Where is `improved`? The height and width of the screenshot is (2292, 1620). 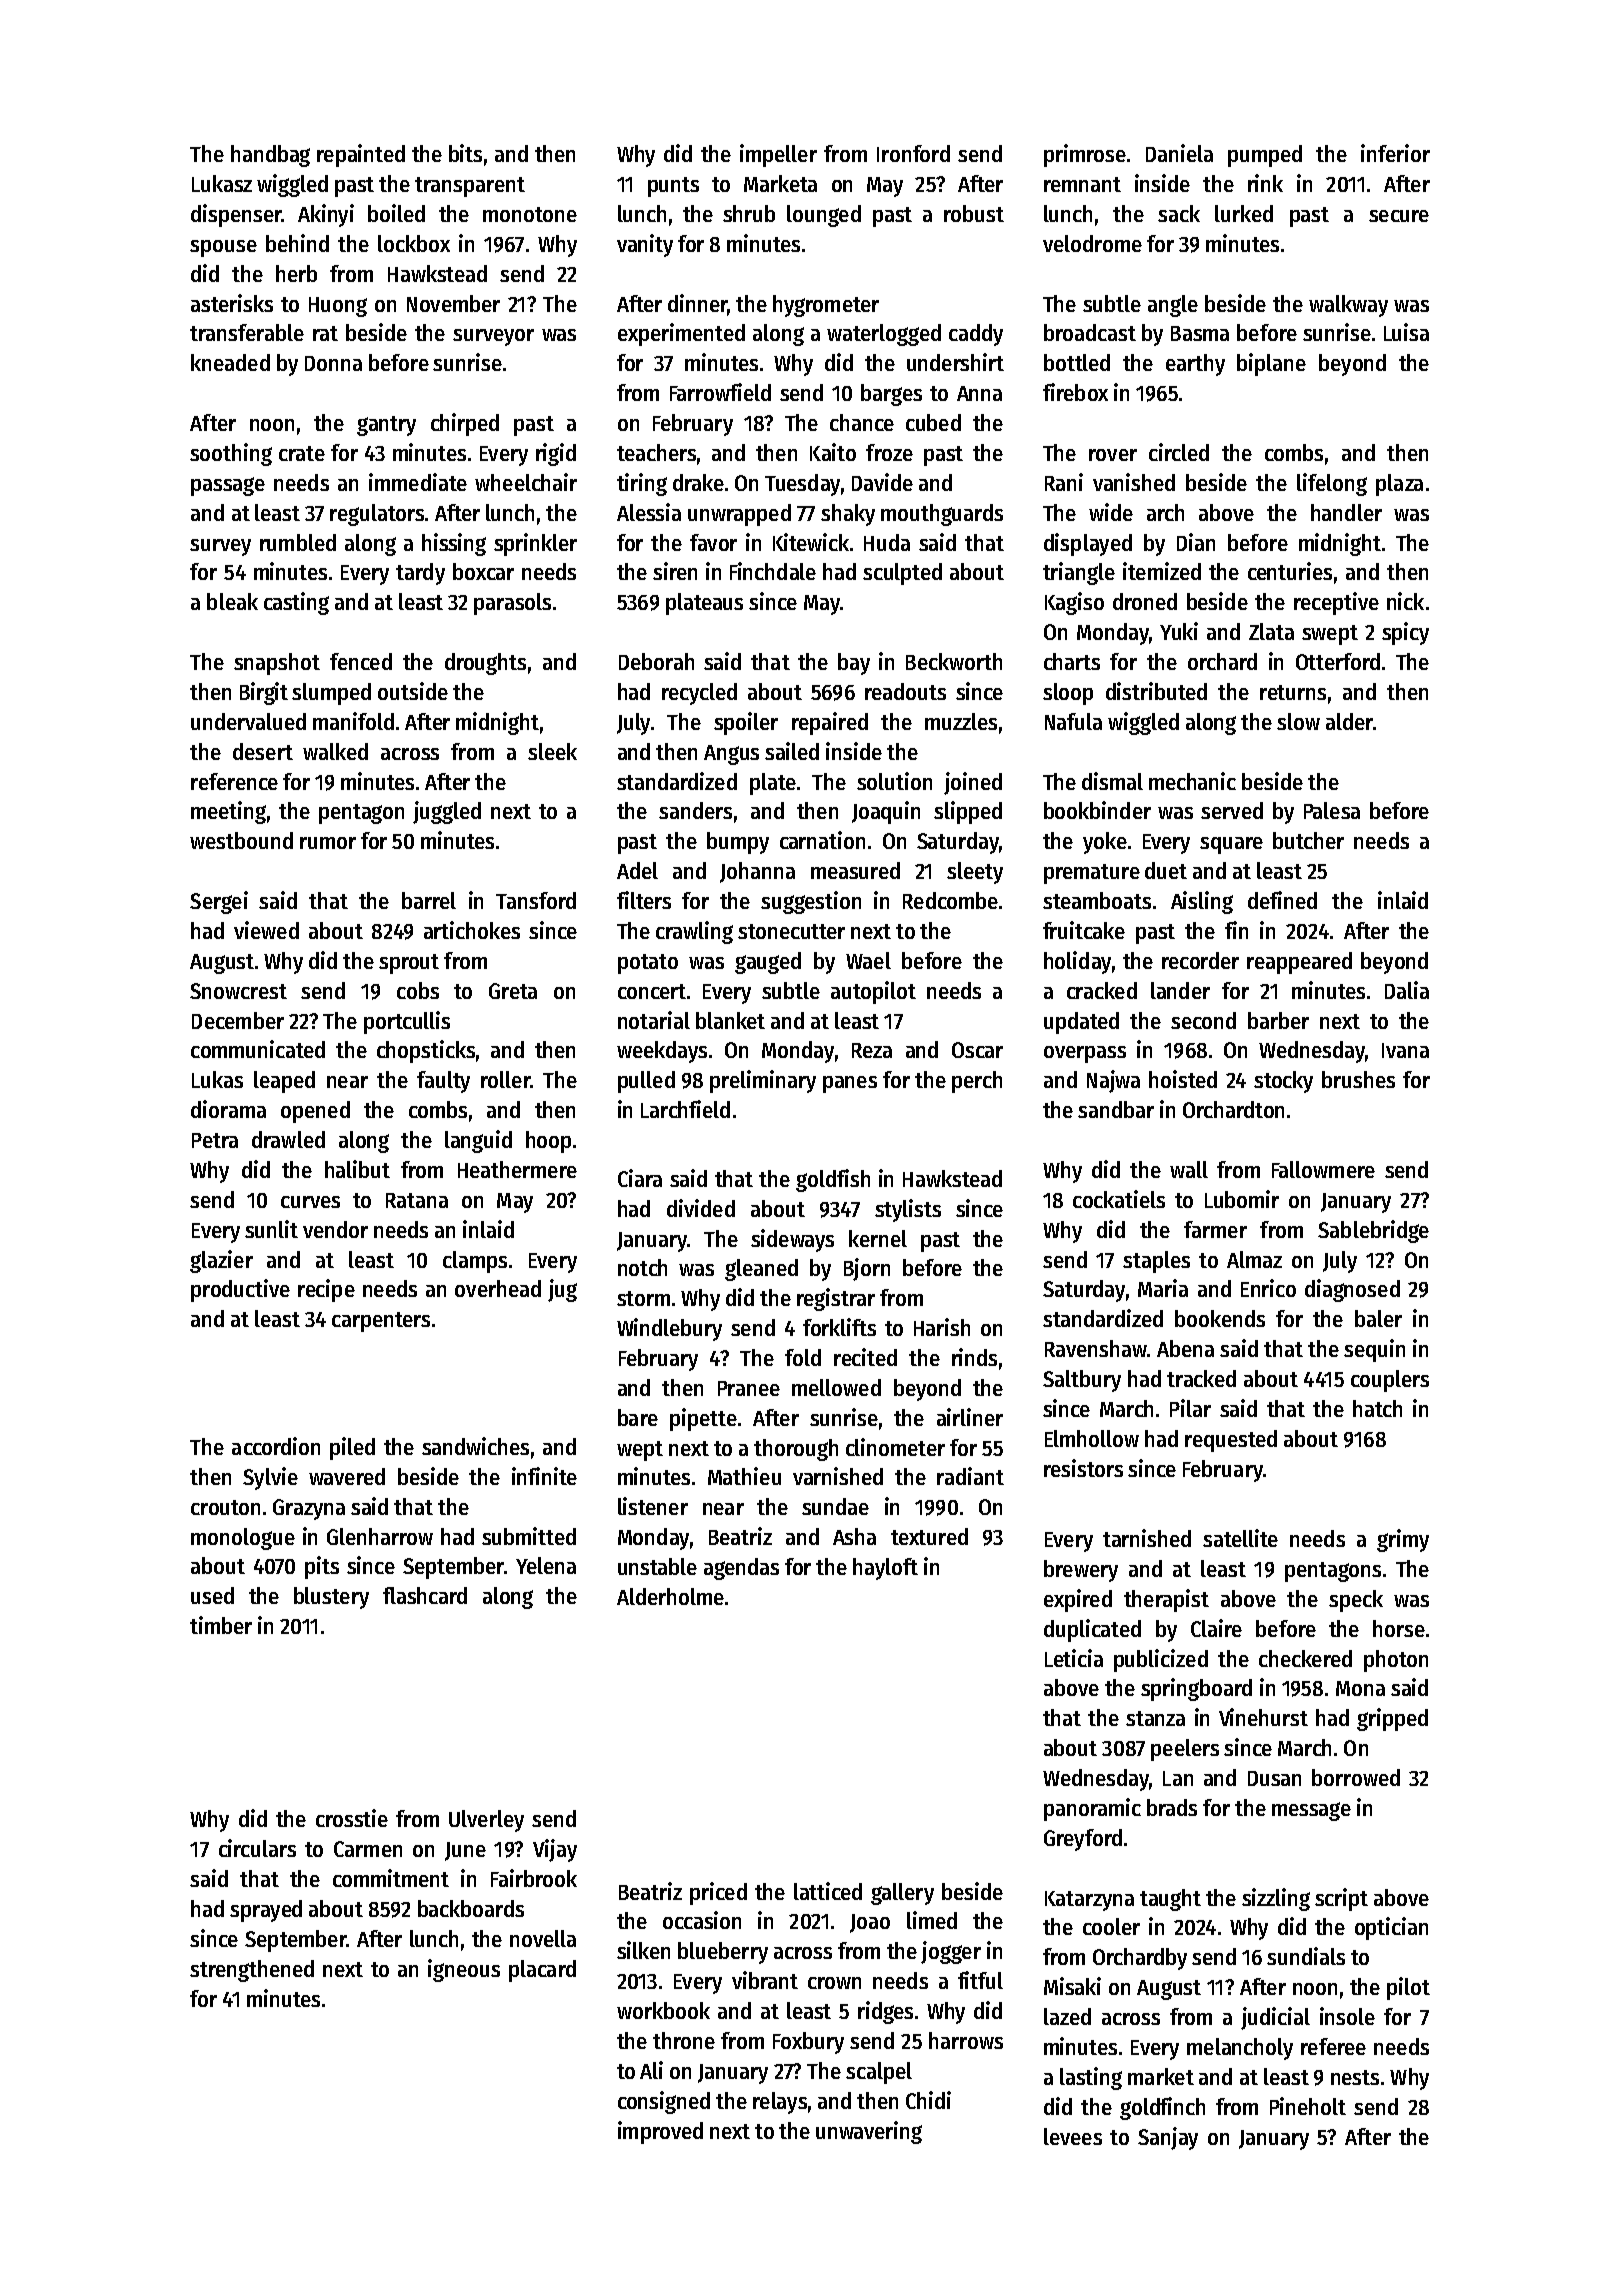
improved is located at coordinates (660, 2132).
